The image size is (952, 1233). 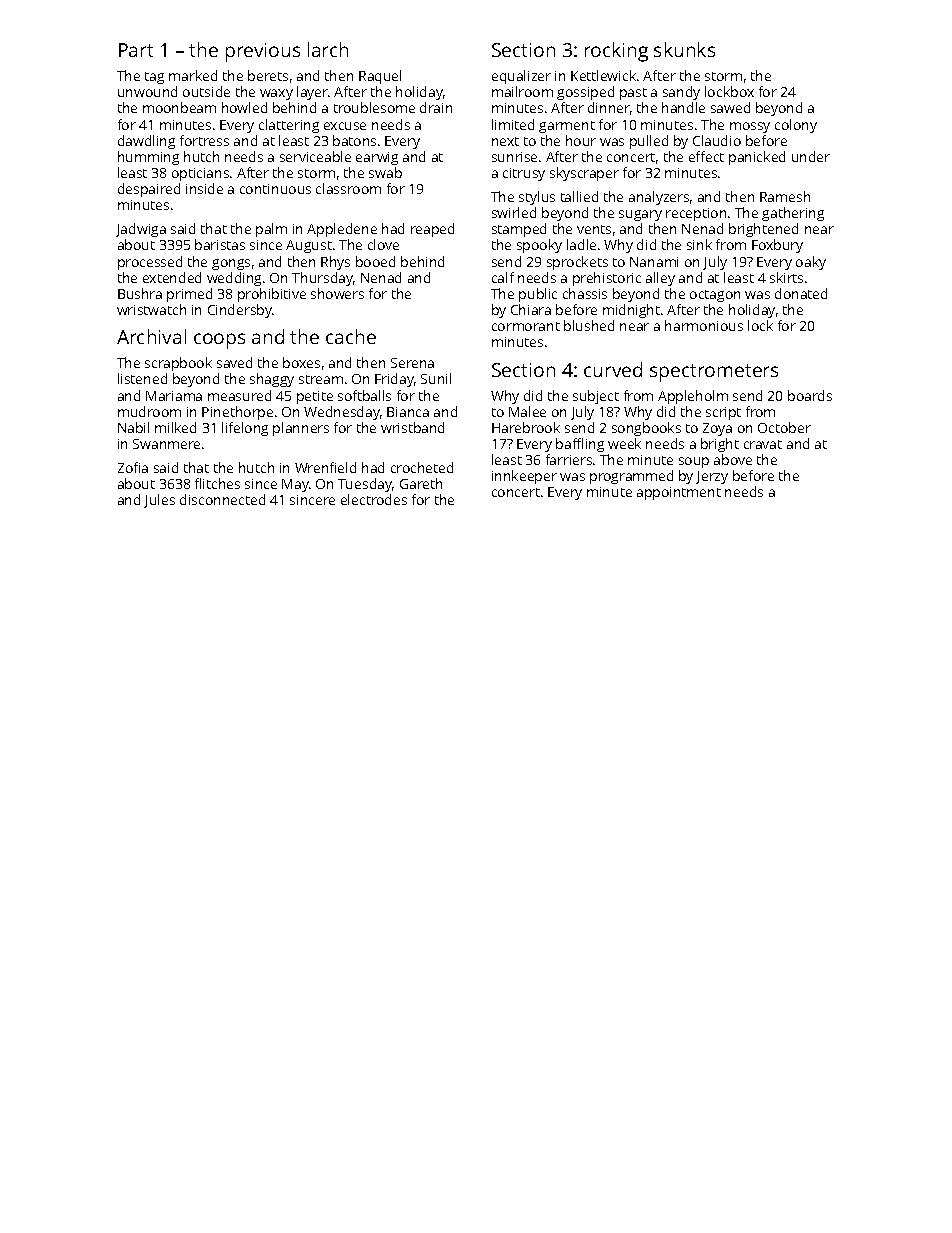 What do you see at coordinates (684, 49) in the document?
I see `skunks` at bounding box center [684, 49].
